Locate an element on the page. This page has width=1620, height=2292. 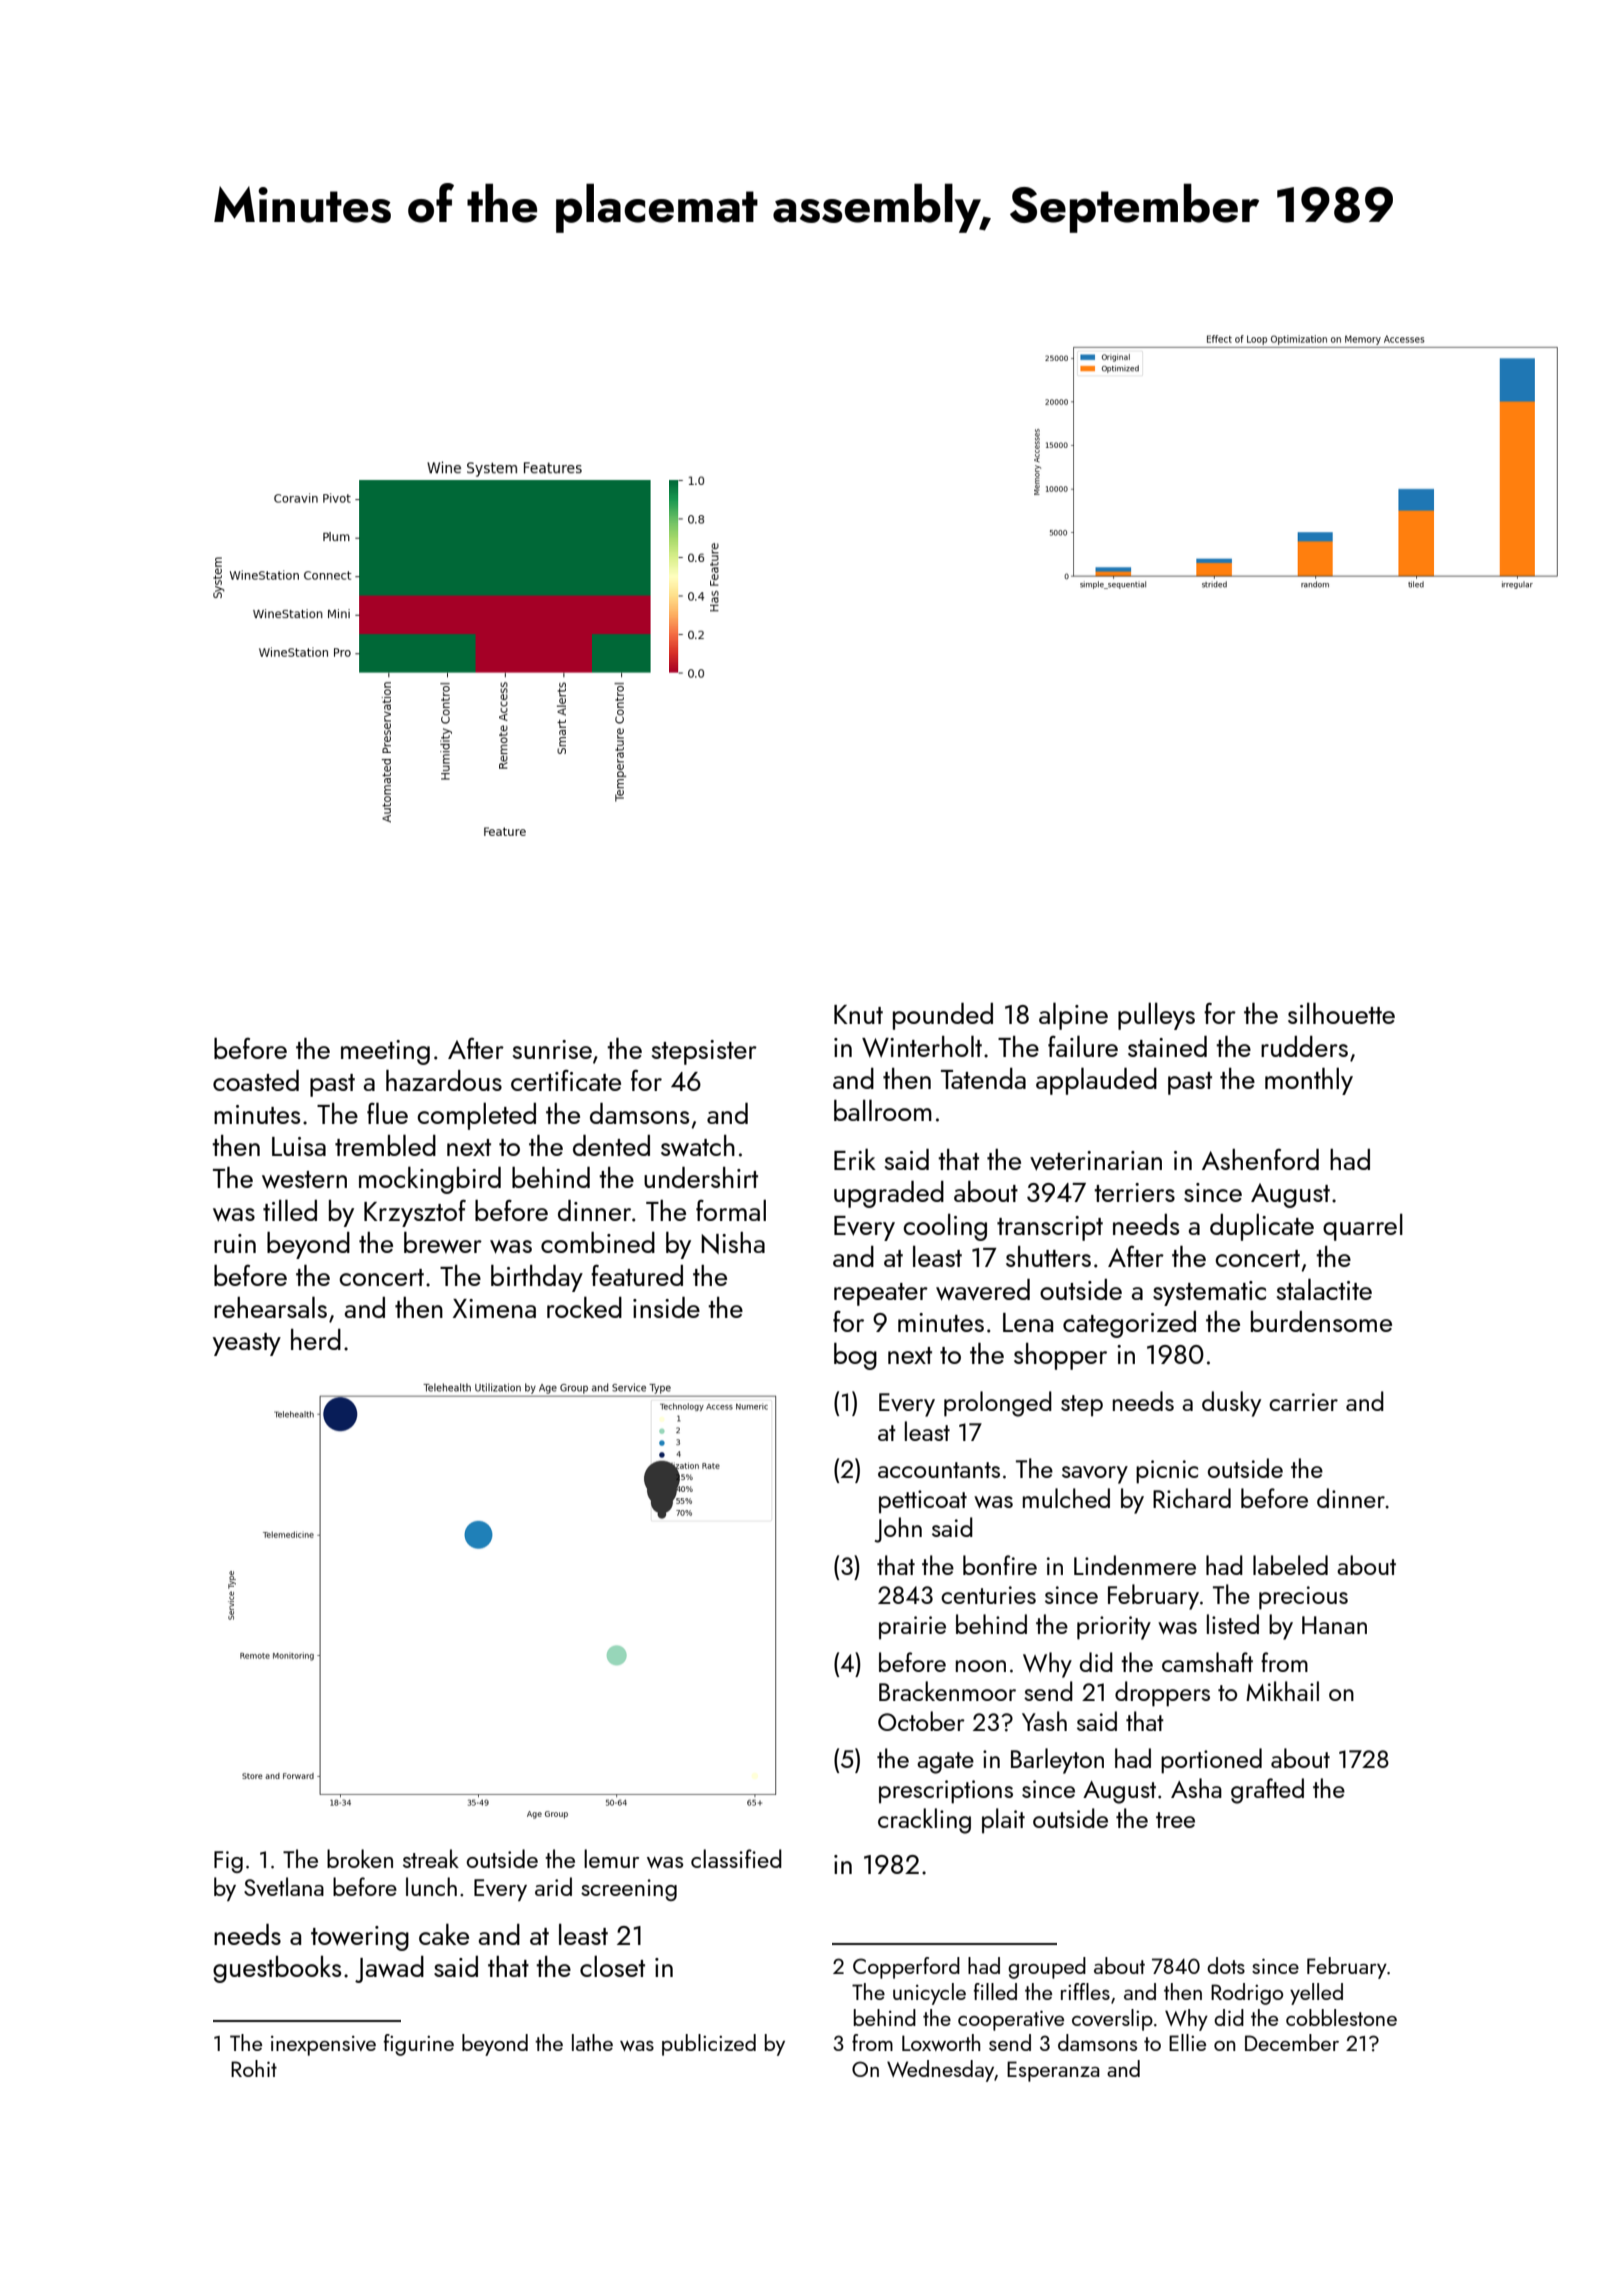
silhouette is located at coordinates (1341, 1013).
